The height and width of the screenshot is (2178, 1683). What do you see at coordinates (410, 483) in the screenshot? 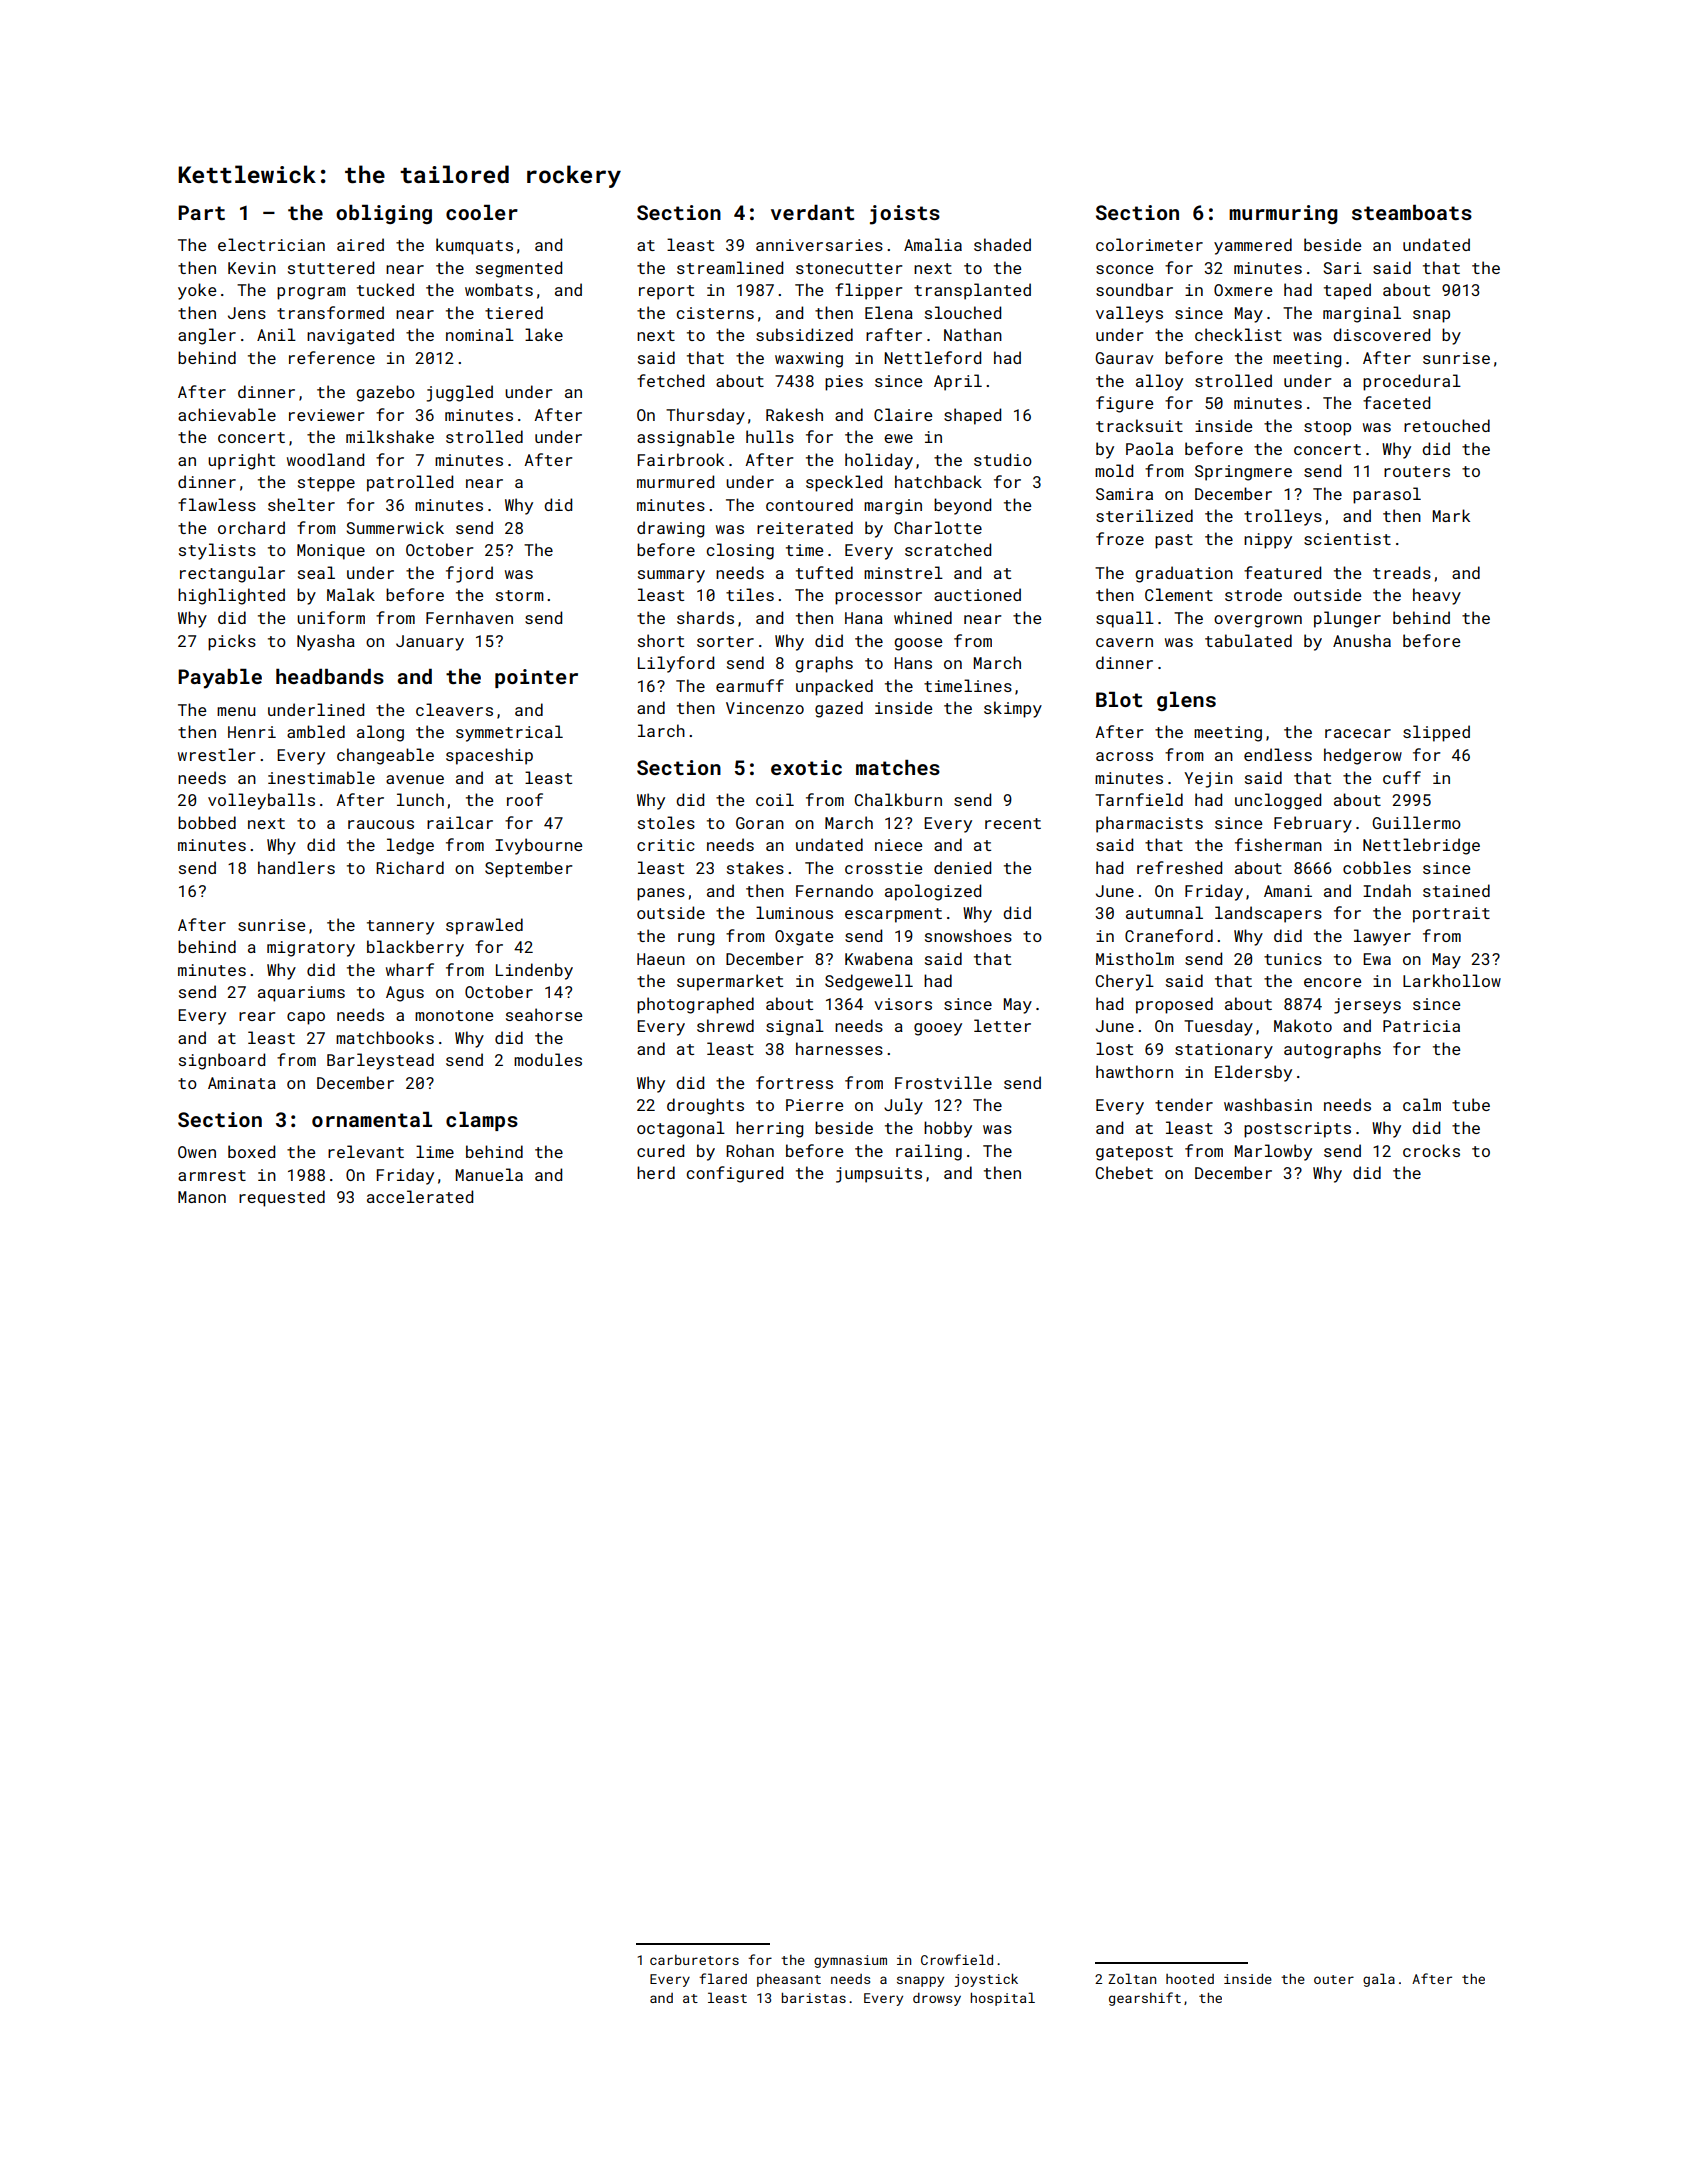
I see `patrolled` at bounding box center [410, 483].
